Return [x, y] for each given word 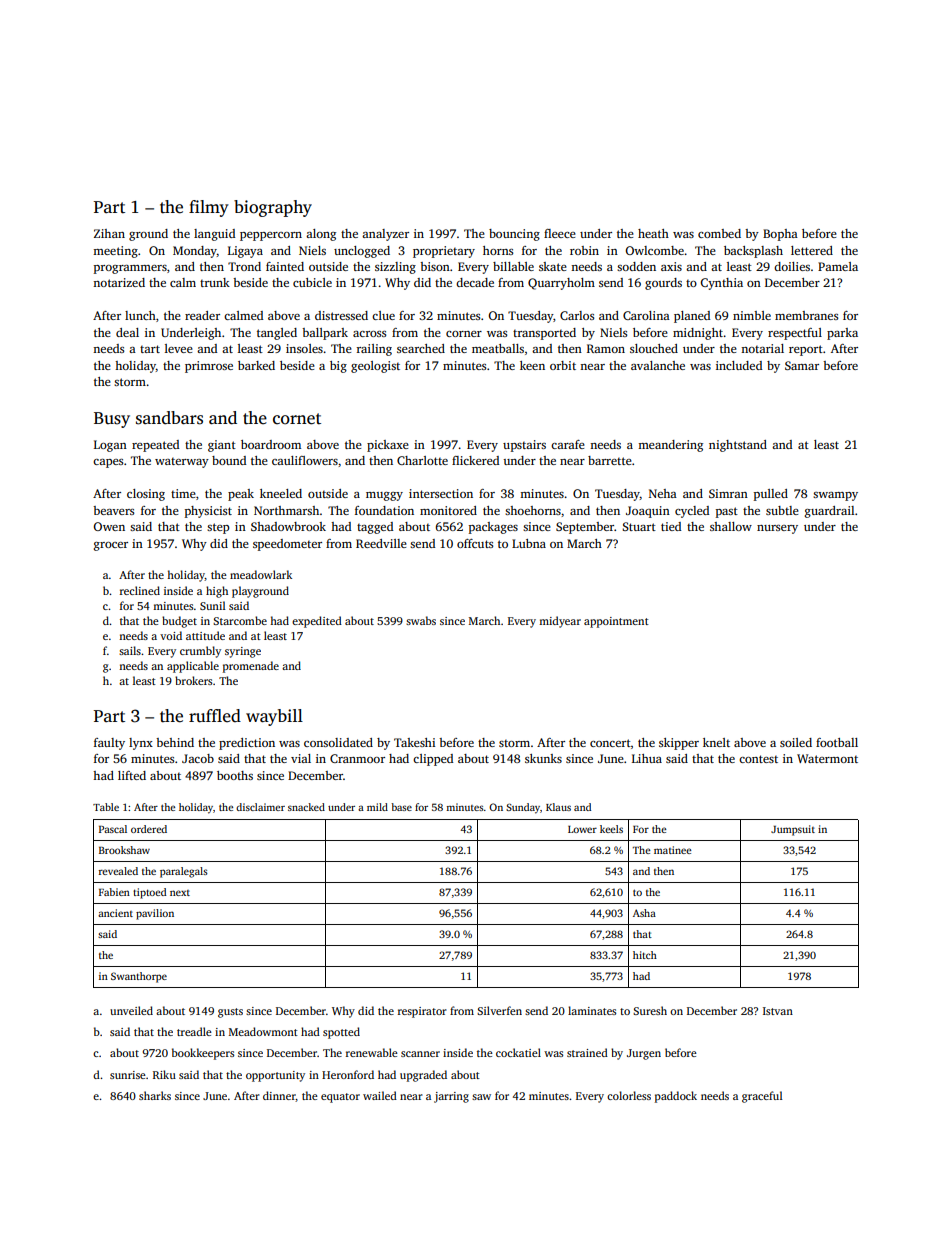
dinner [279, 1096]
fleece [560, 233]
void [171, 635]
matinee [673, 850]
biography [273, 208]
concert [610, 743]
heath [653, 233]
